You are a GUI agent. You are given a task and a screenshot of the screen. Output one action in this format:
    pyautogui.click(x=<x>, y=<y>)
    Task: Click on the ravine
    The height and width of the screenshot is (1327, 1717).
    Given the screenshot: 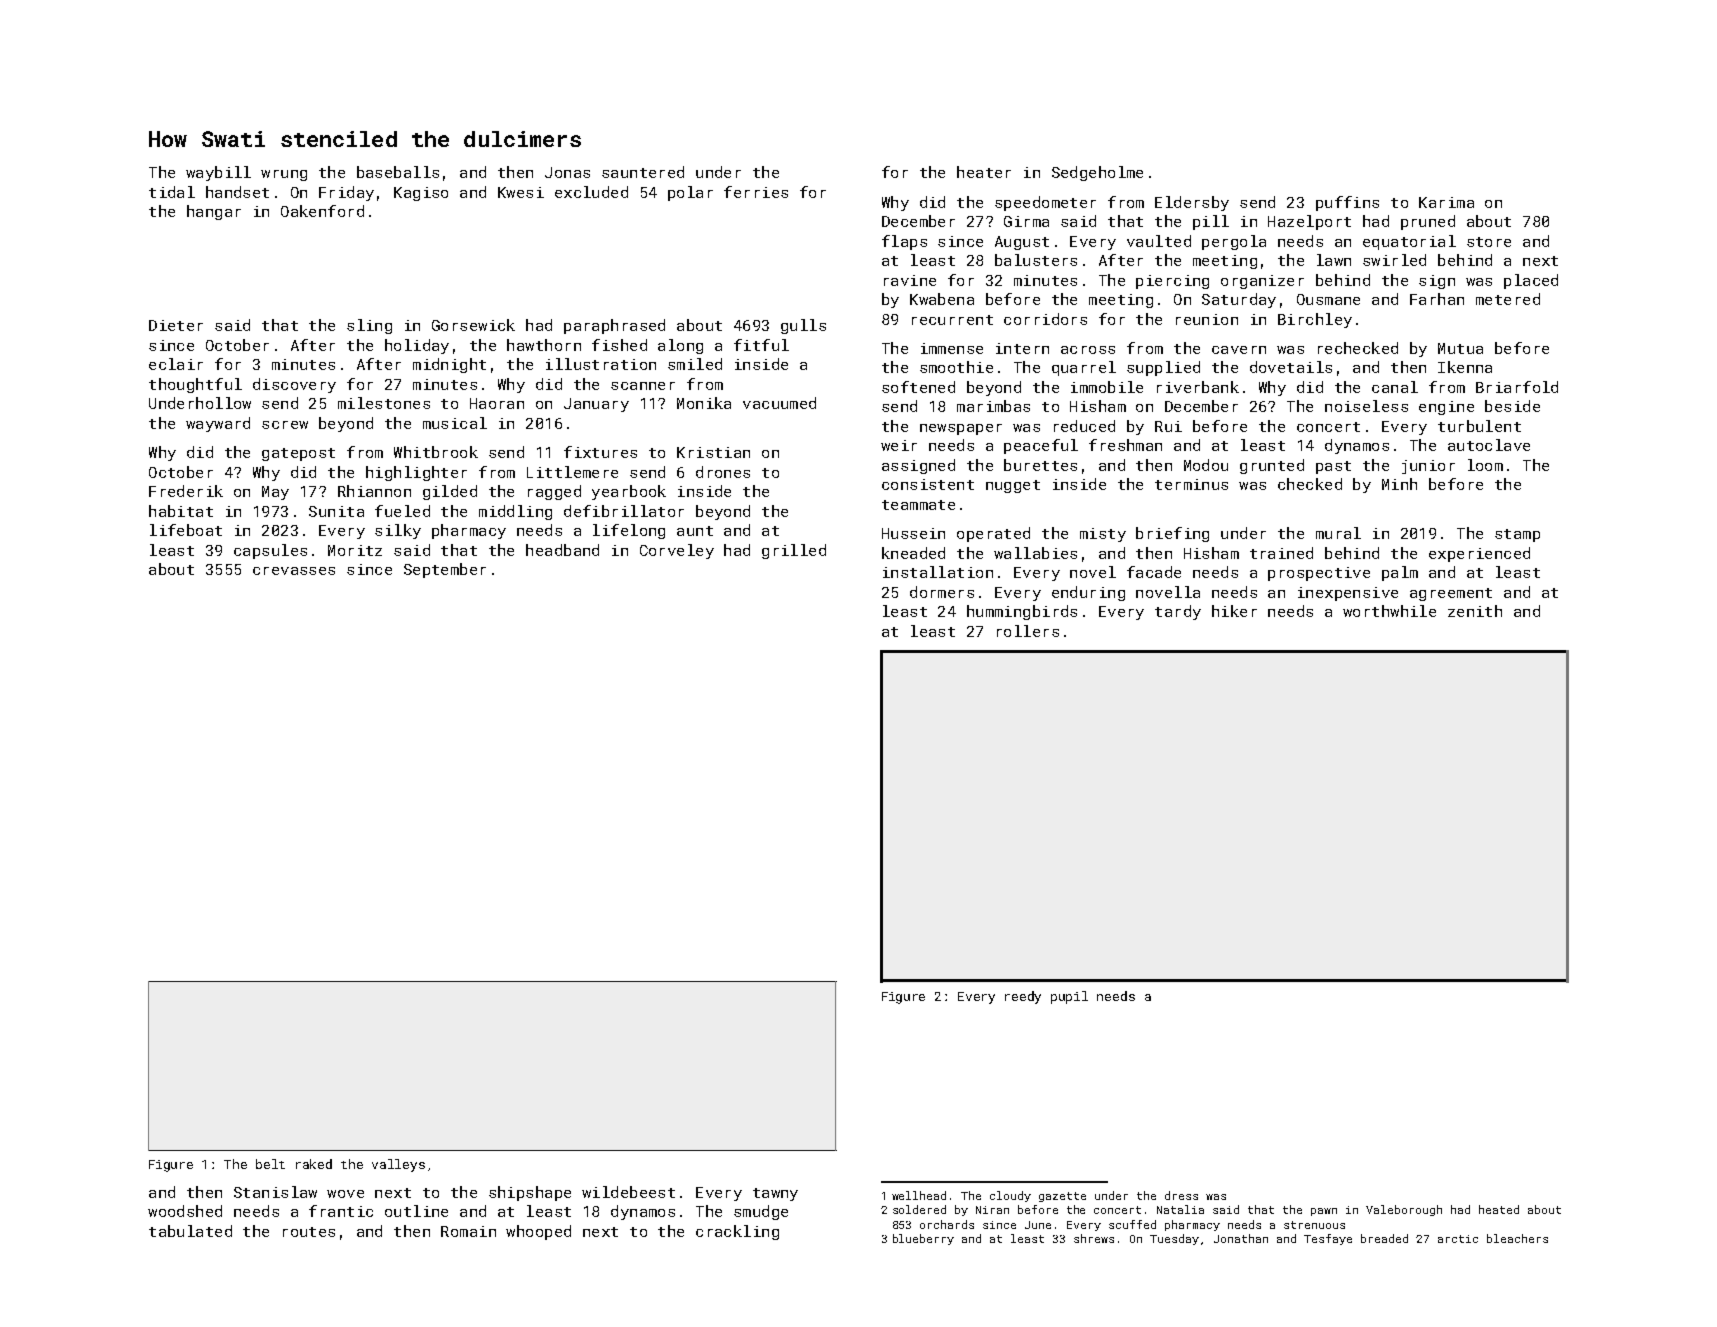 What is the action you would take?
    pyautogui.click(x=910, y=280)
